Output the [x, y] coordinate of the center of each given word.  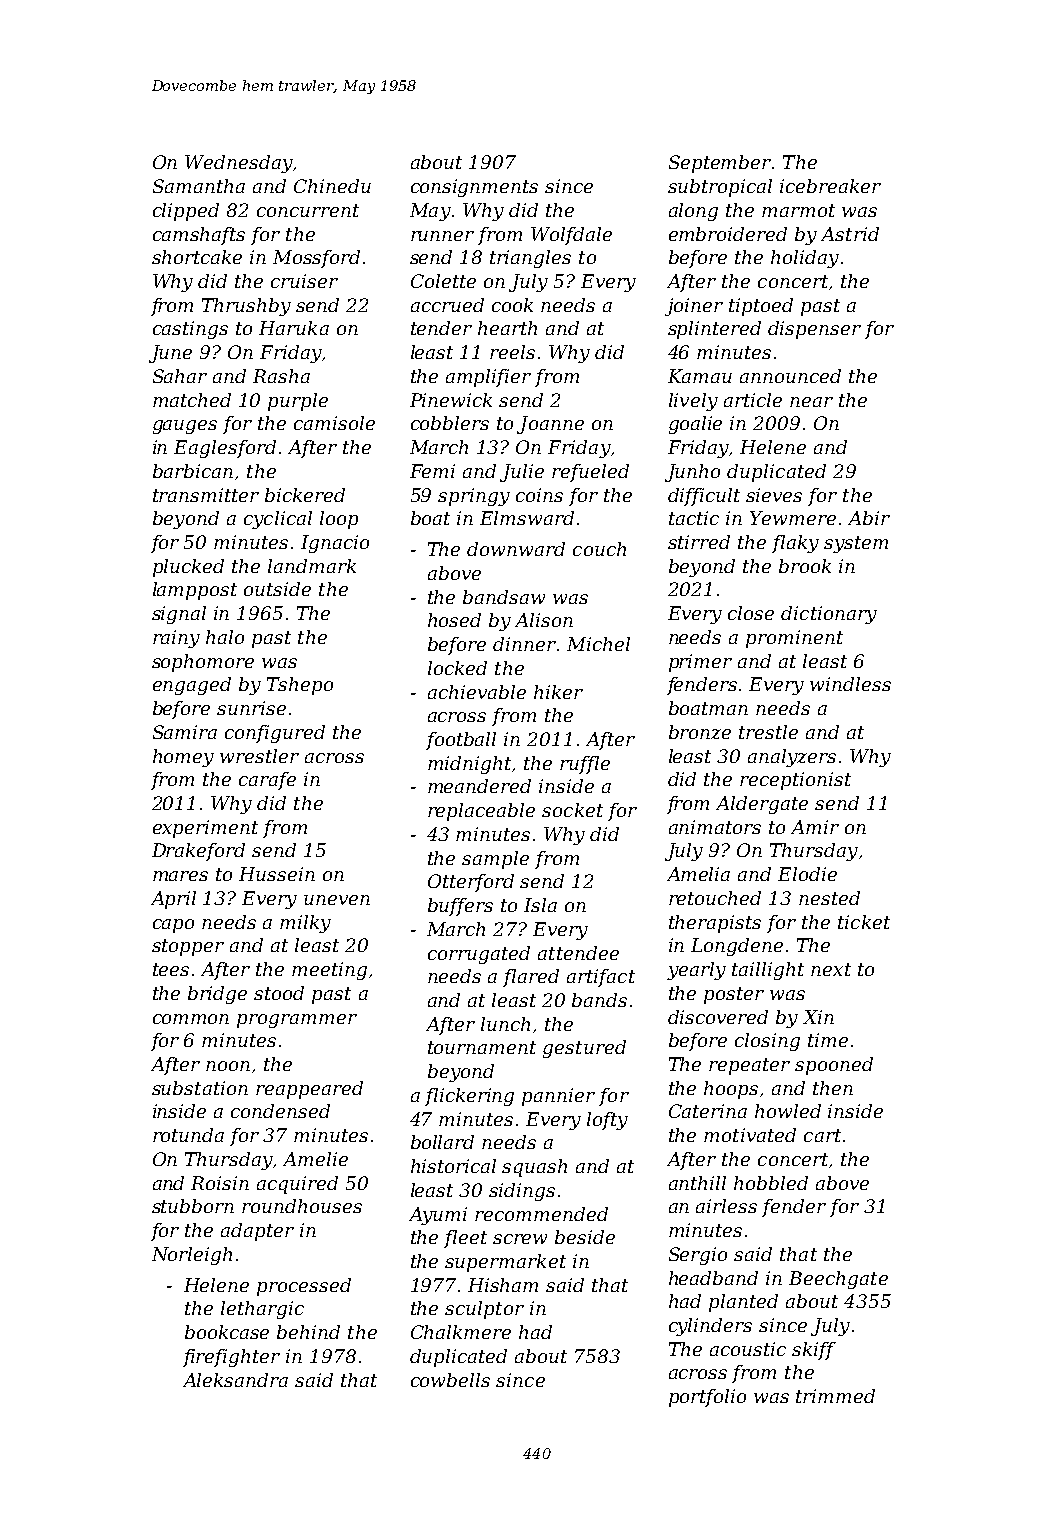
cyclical [278, 520]
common [191, 1019]
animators [715, 827]
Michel [598, 644]
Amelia [698, 874]
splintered [714, 330]
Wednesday [238, 164]
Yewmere [793, 518]
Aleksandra [235, 1380]
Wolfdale [571, 236]
